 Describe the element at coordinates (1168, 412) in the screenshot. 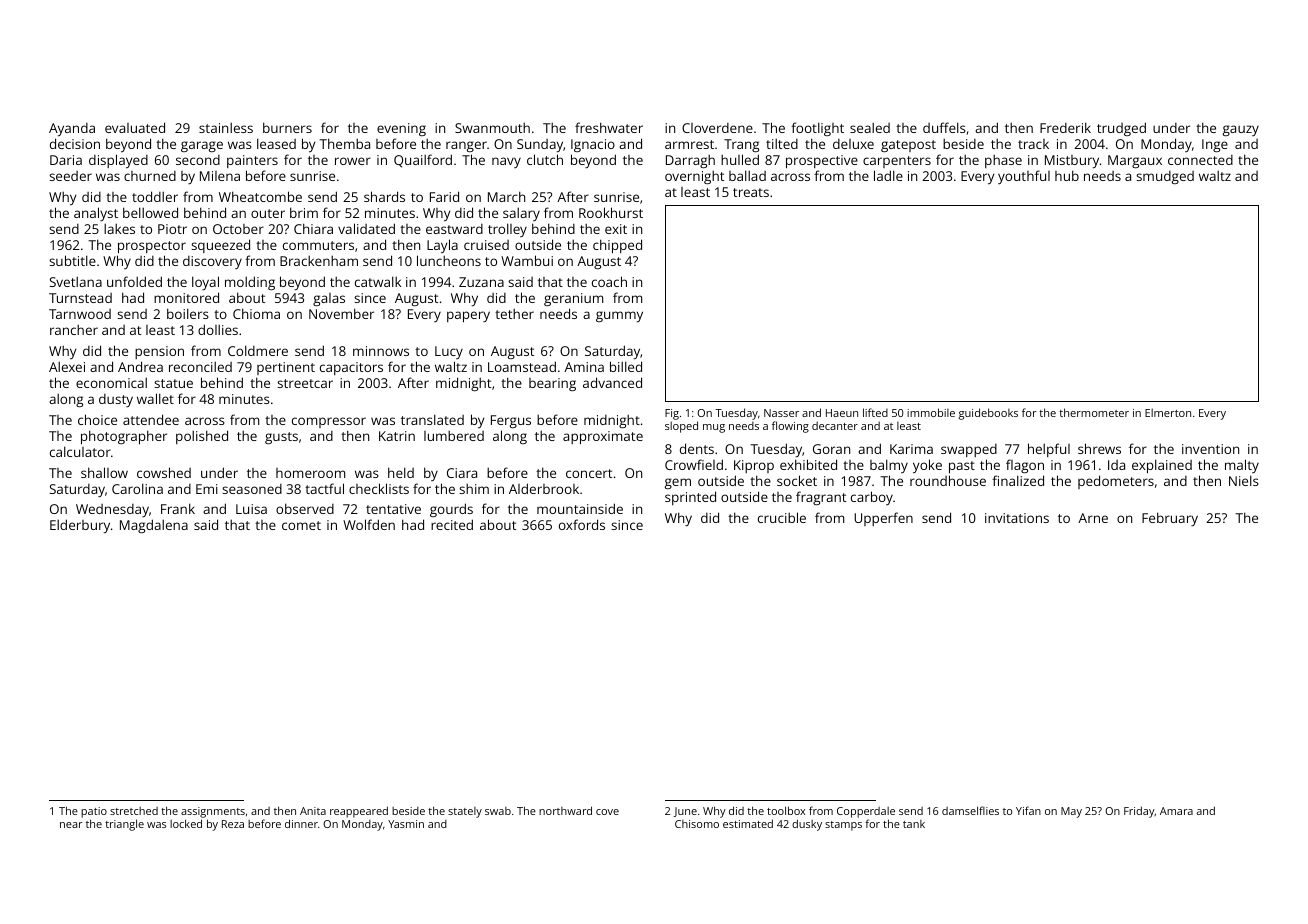

I see `Elmerton` at that location.
